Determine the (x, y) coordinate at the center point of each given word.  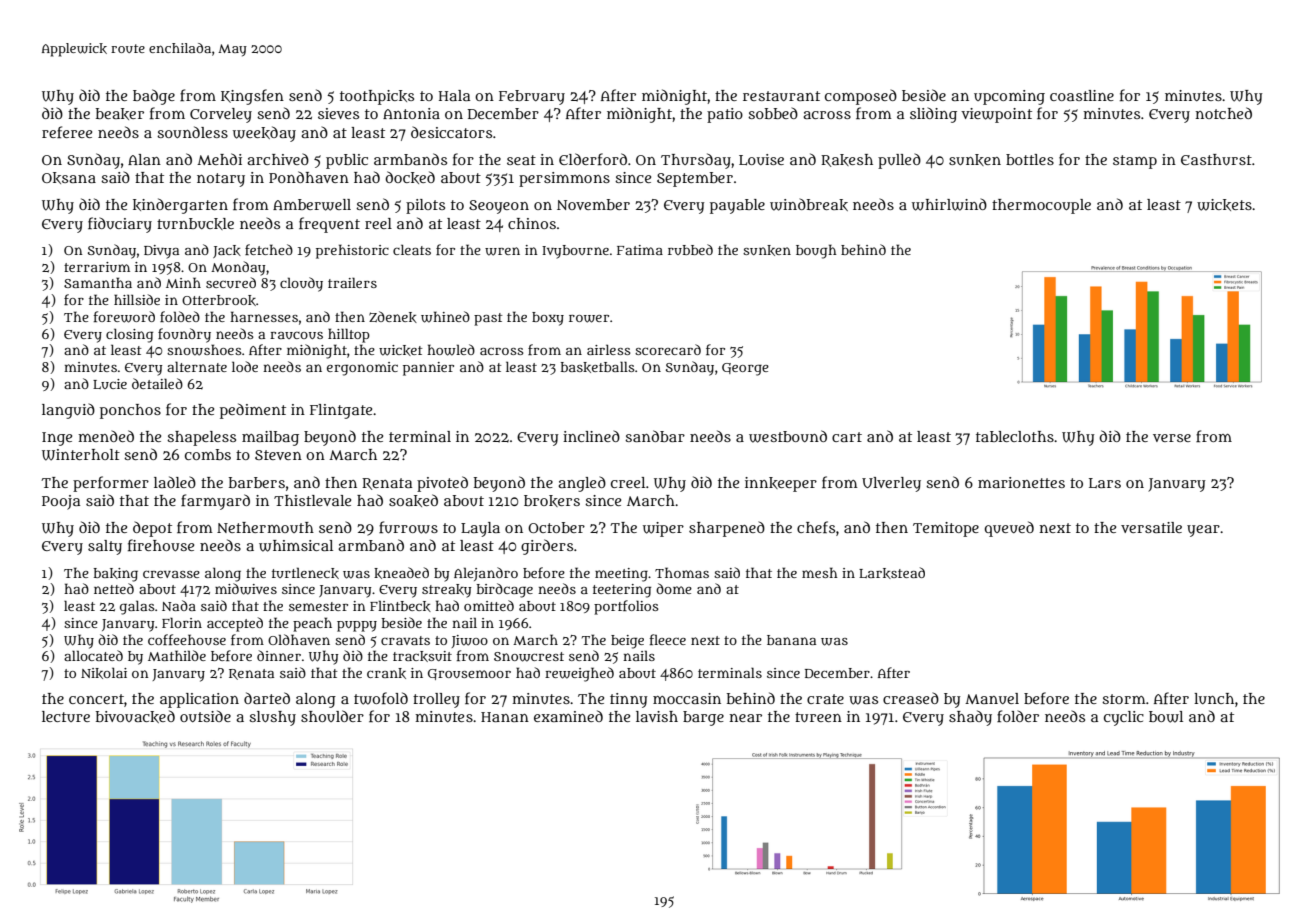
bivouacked (135, 716)
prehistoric (352, 251)
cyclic (1124, 718)
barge (703, 718)
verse (1172, 438)
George (745, 369)
